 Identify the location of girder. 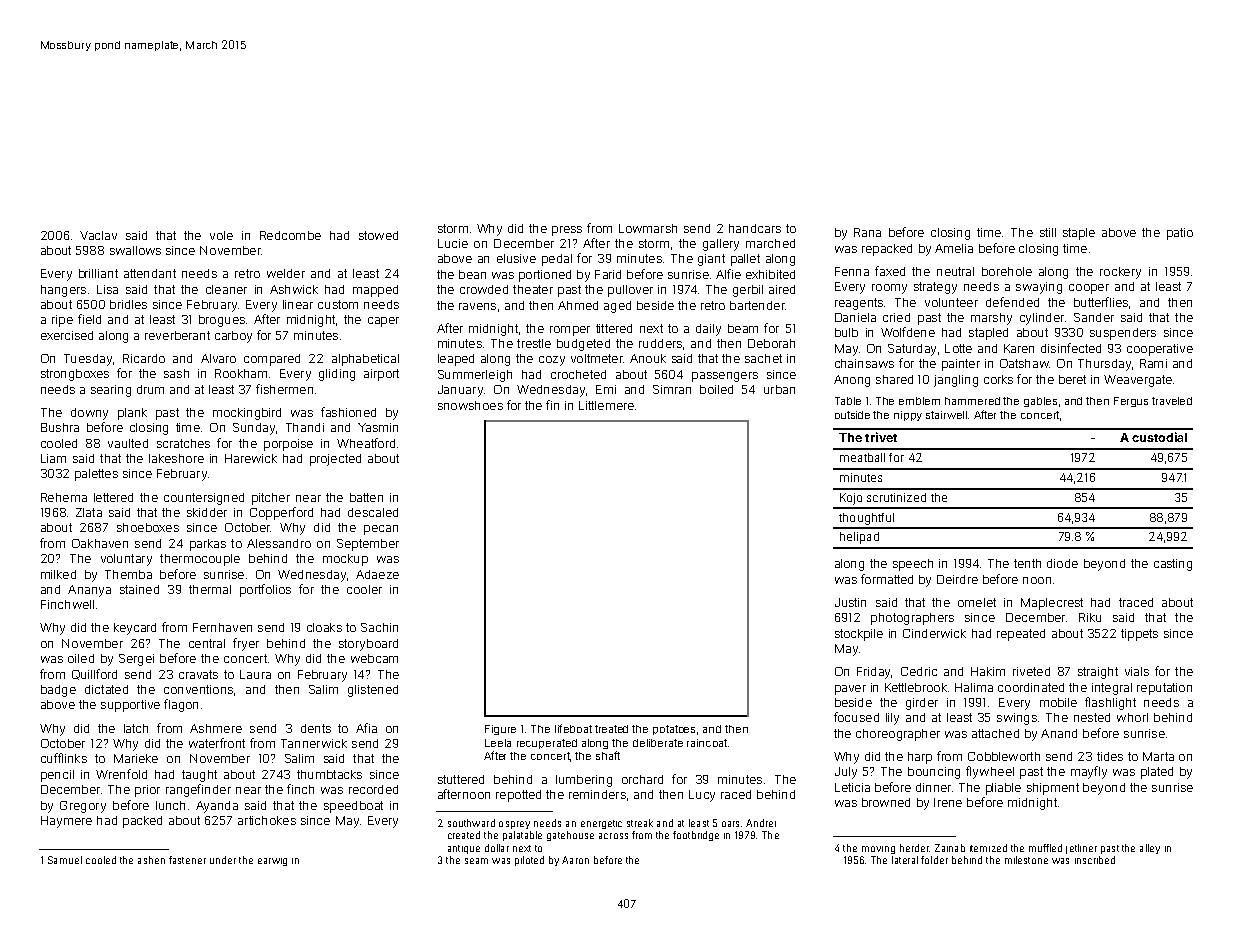
(922, 704).
